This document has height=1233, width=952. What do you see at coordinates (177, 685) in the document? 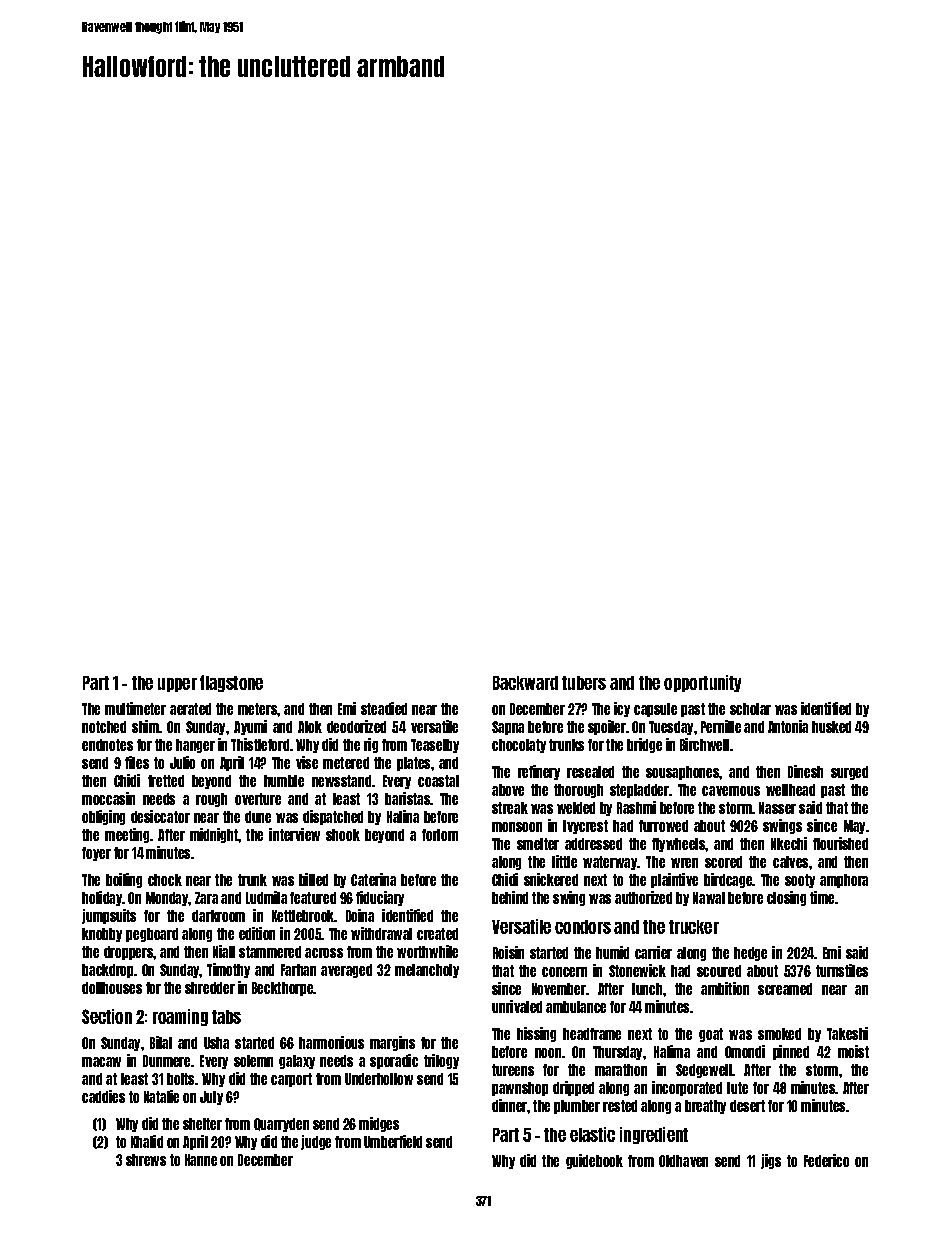
I see `upper` at bounding box center [177, 685].
